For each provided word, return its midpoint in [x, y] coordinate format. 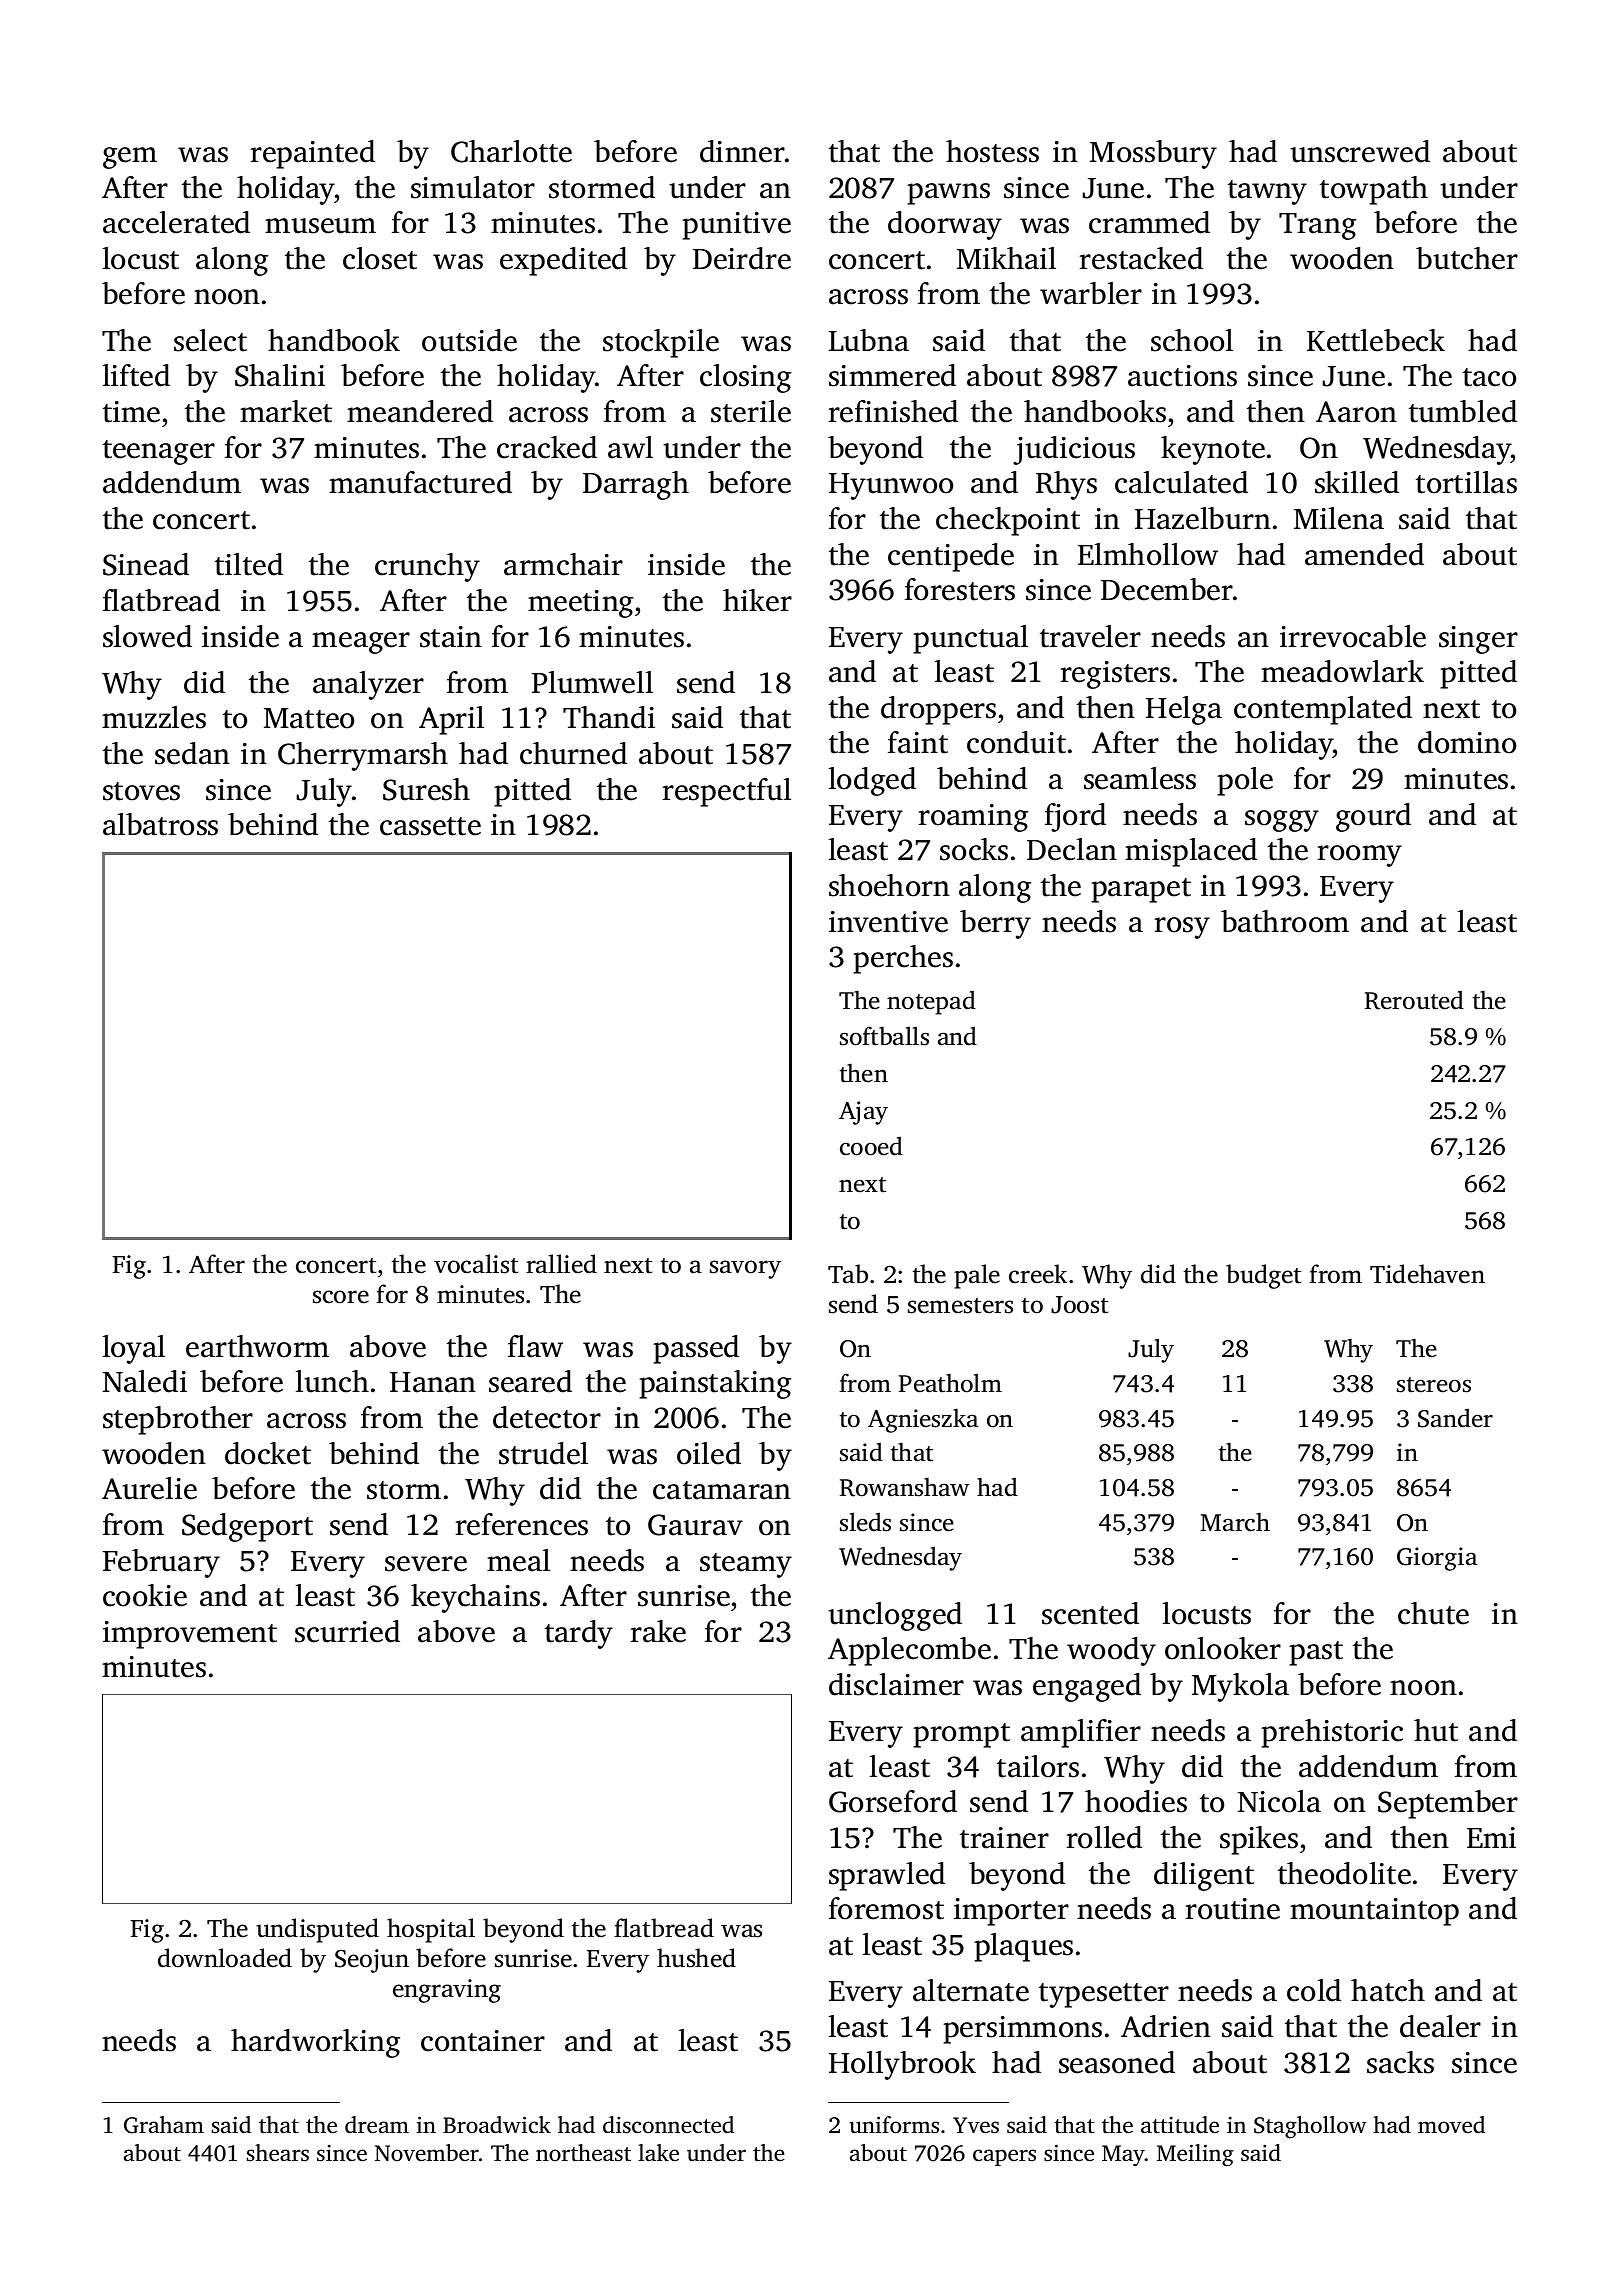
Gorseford [893, 1801]
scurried [347, 1631]
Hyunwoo [891, 486]
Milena [1339, 518]
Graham [164, 2125]
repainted [312, 154]
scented [1090, 1613]
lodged [872, 781]
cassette [430, 826]
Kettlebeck [1376, 340]
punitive [736, 226]
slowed [147, 636]
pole [1245, 781]
